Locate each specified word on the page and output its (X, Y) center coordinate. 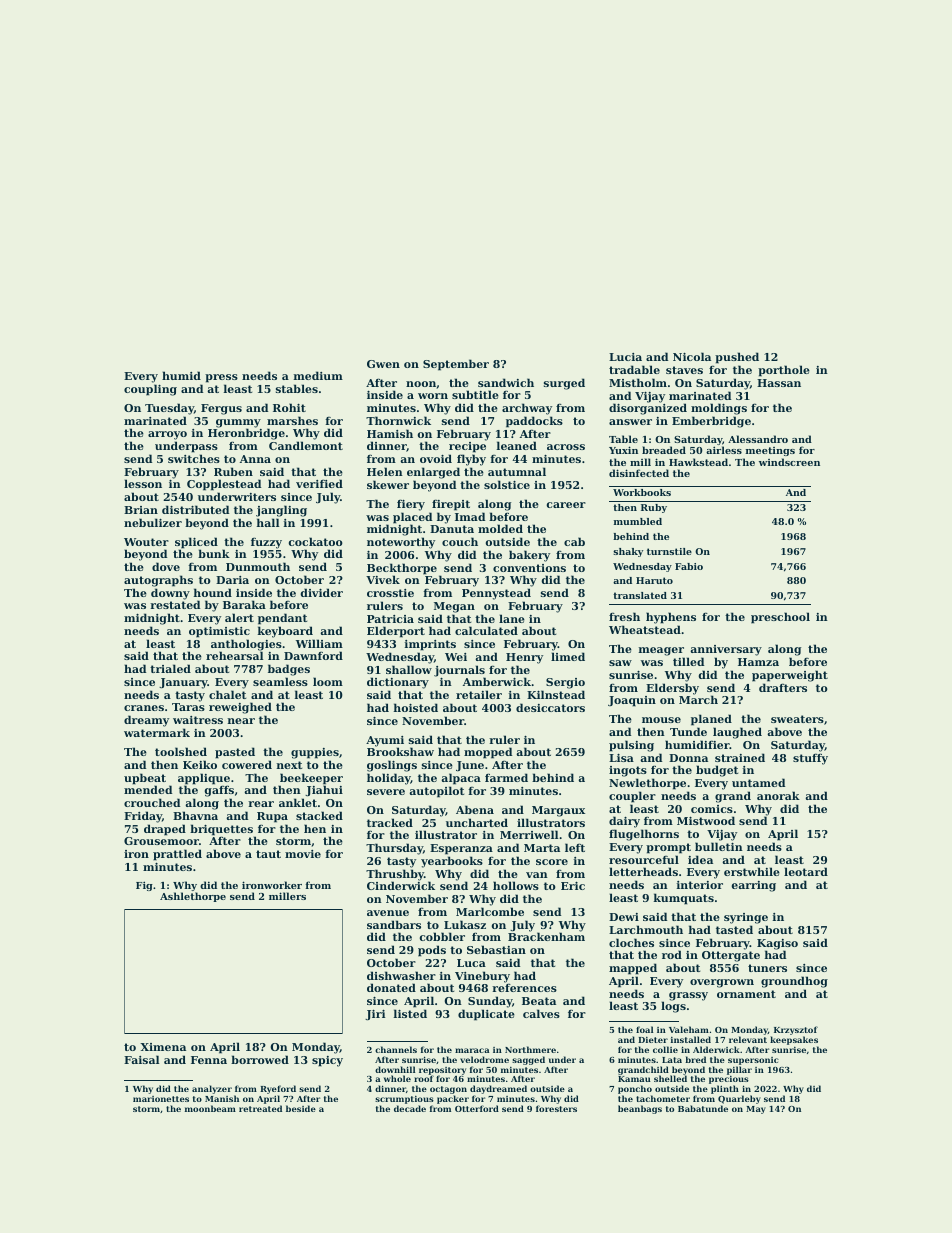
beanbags (640, 1109)
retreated (260, 1108)
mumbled (638, 521)
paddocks (534, 422)
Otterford (477, 1108)
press (221, 378)
